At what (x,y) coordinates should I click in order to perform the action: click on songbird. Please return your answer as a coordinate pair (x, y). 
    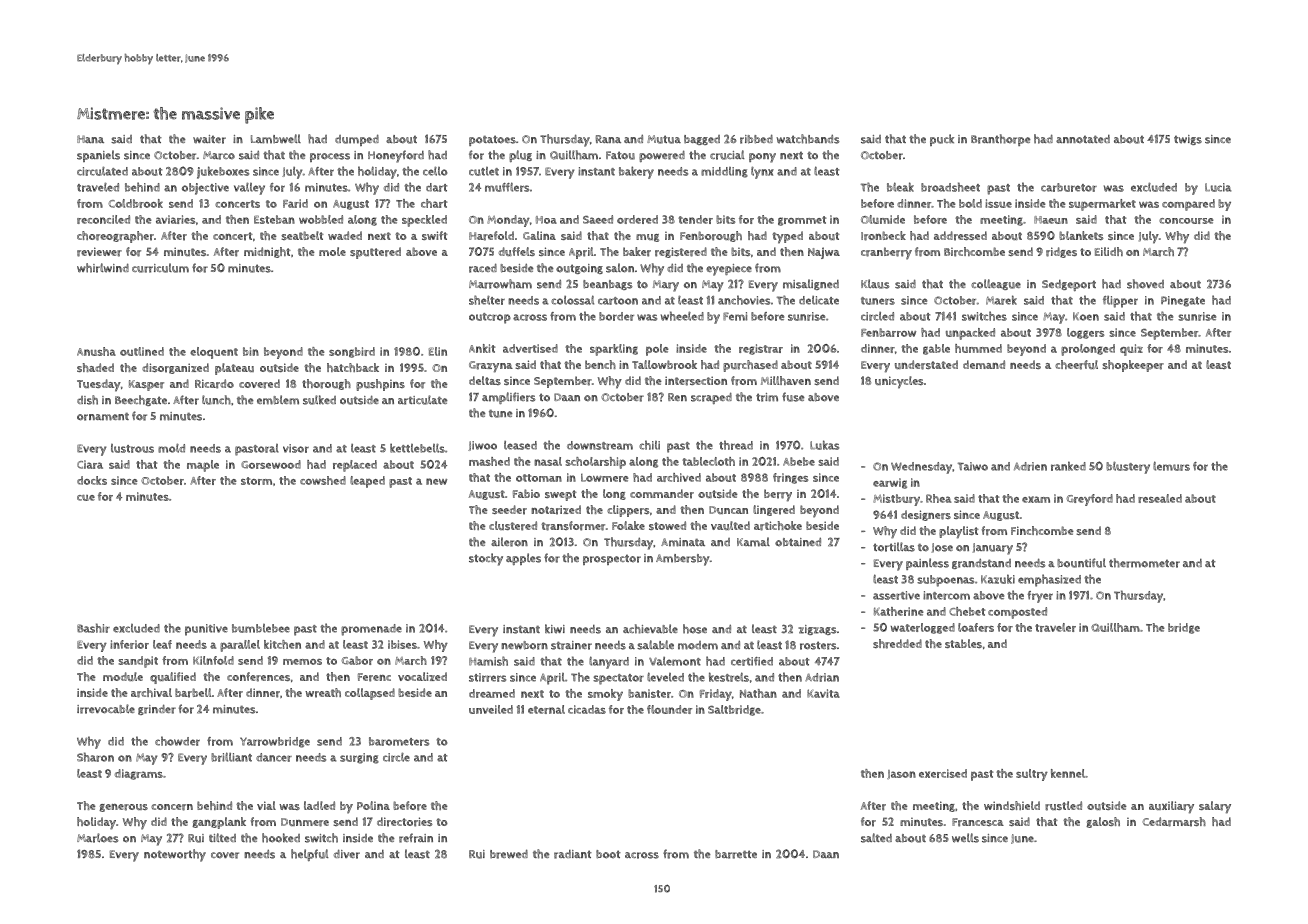
    Looking at the image, I should click on (352, 352).
